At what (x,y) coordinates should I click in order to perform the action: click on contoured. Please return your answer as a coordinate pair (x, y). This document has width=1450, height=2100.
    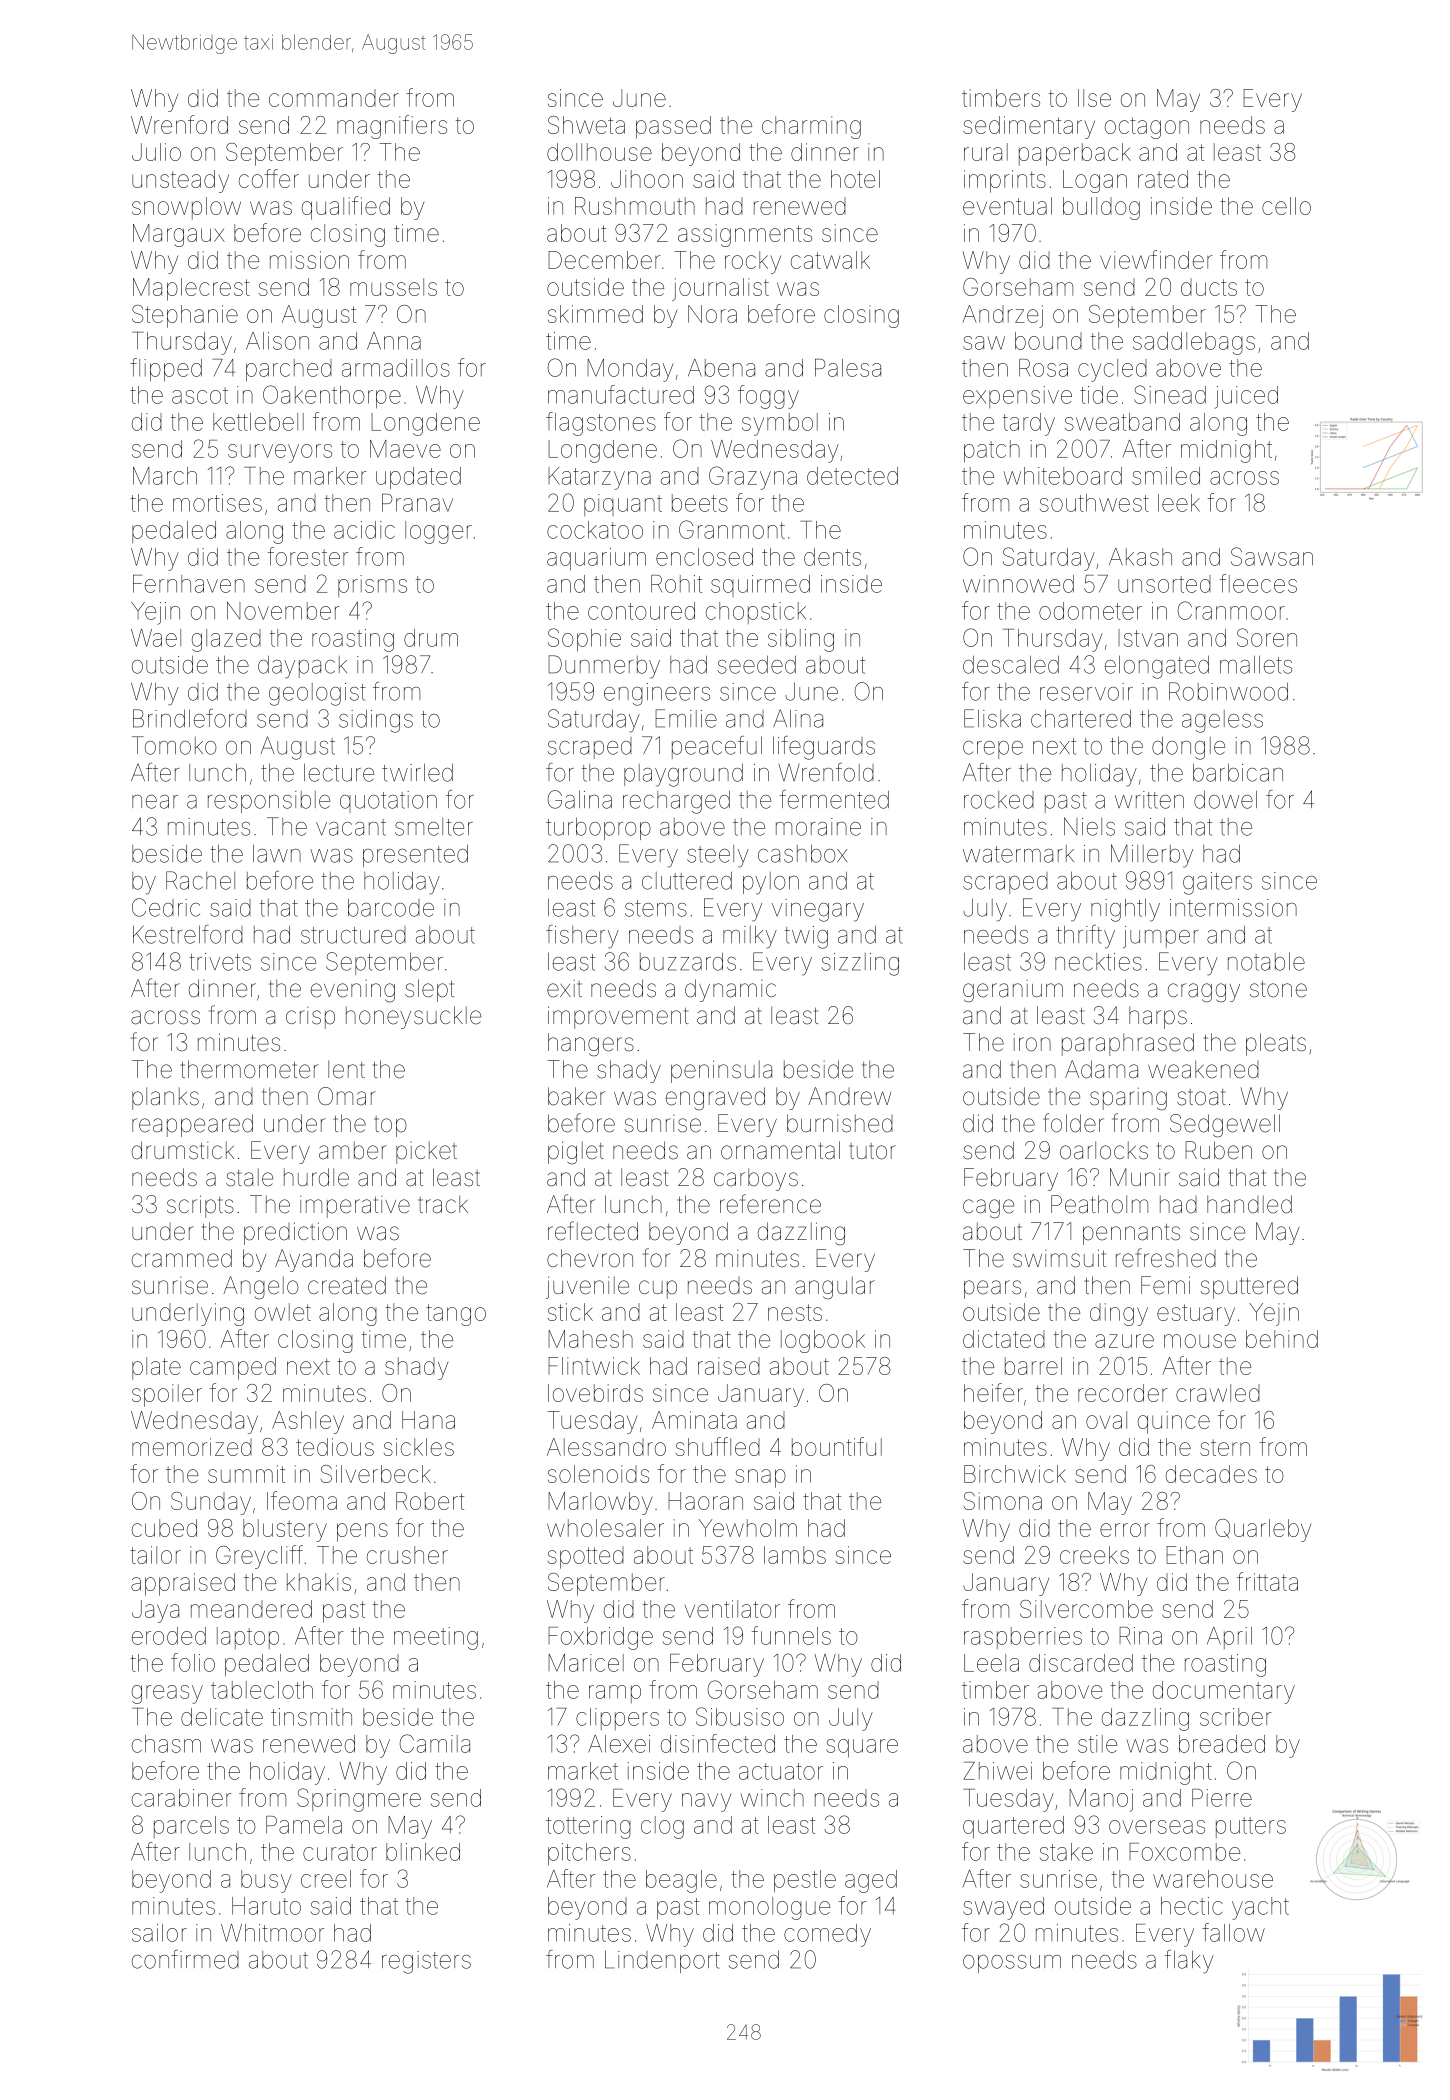
    Looking at the image, I should click on (641, 611).
